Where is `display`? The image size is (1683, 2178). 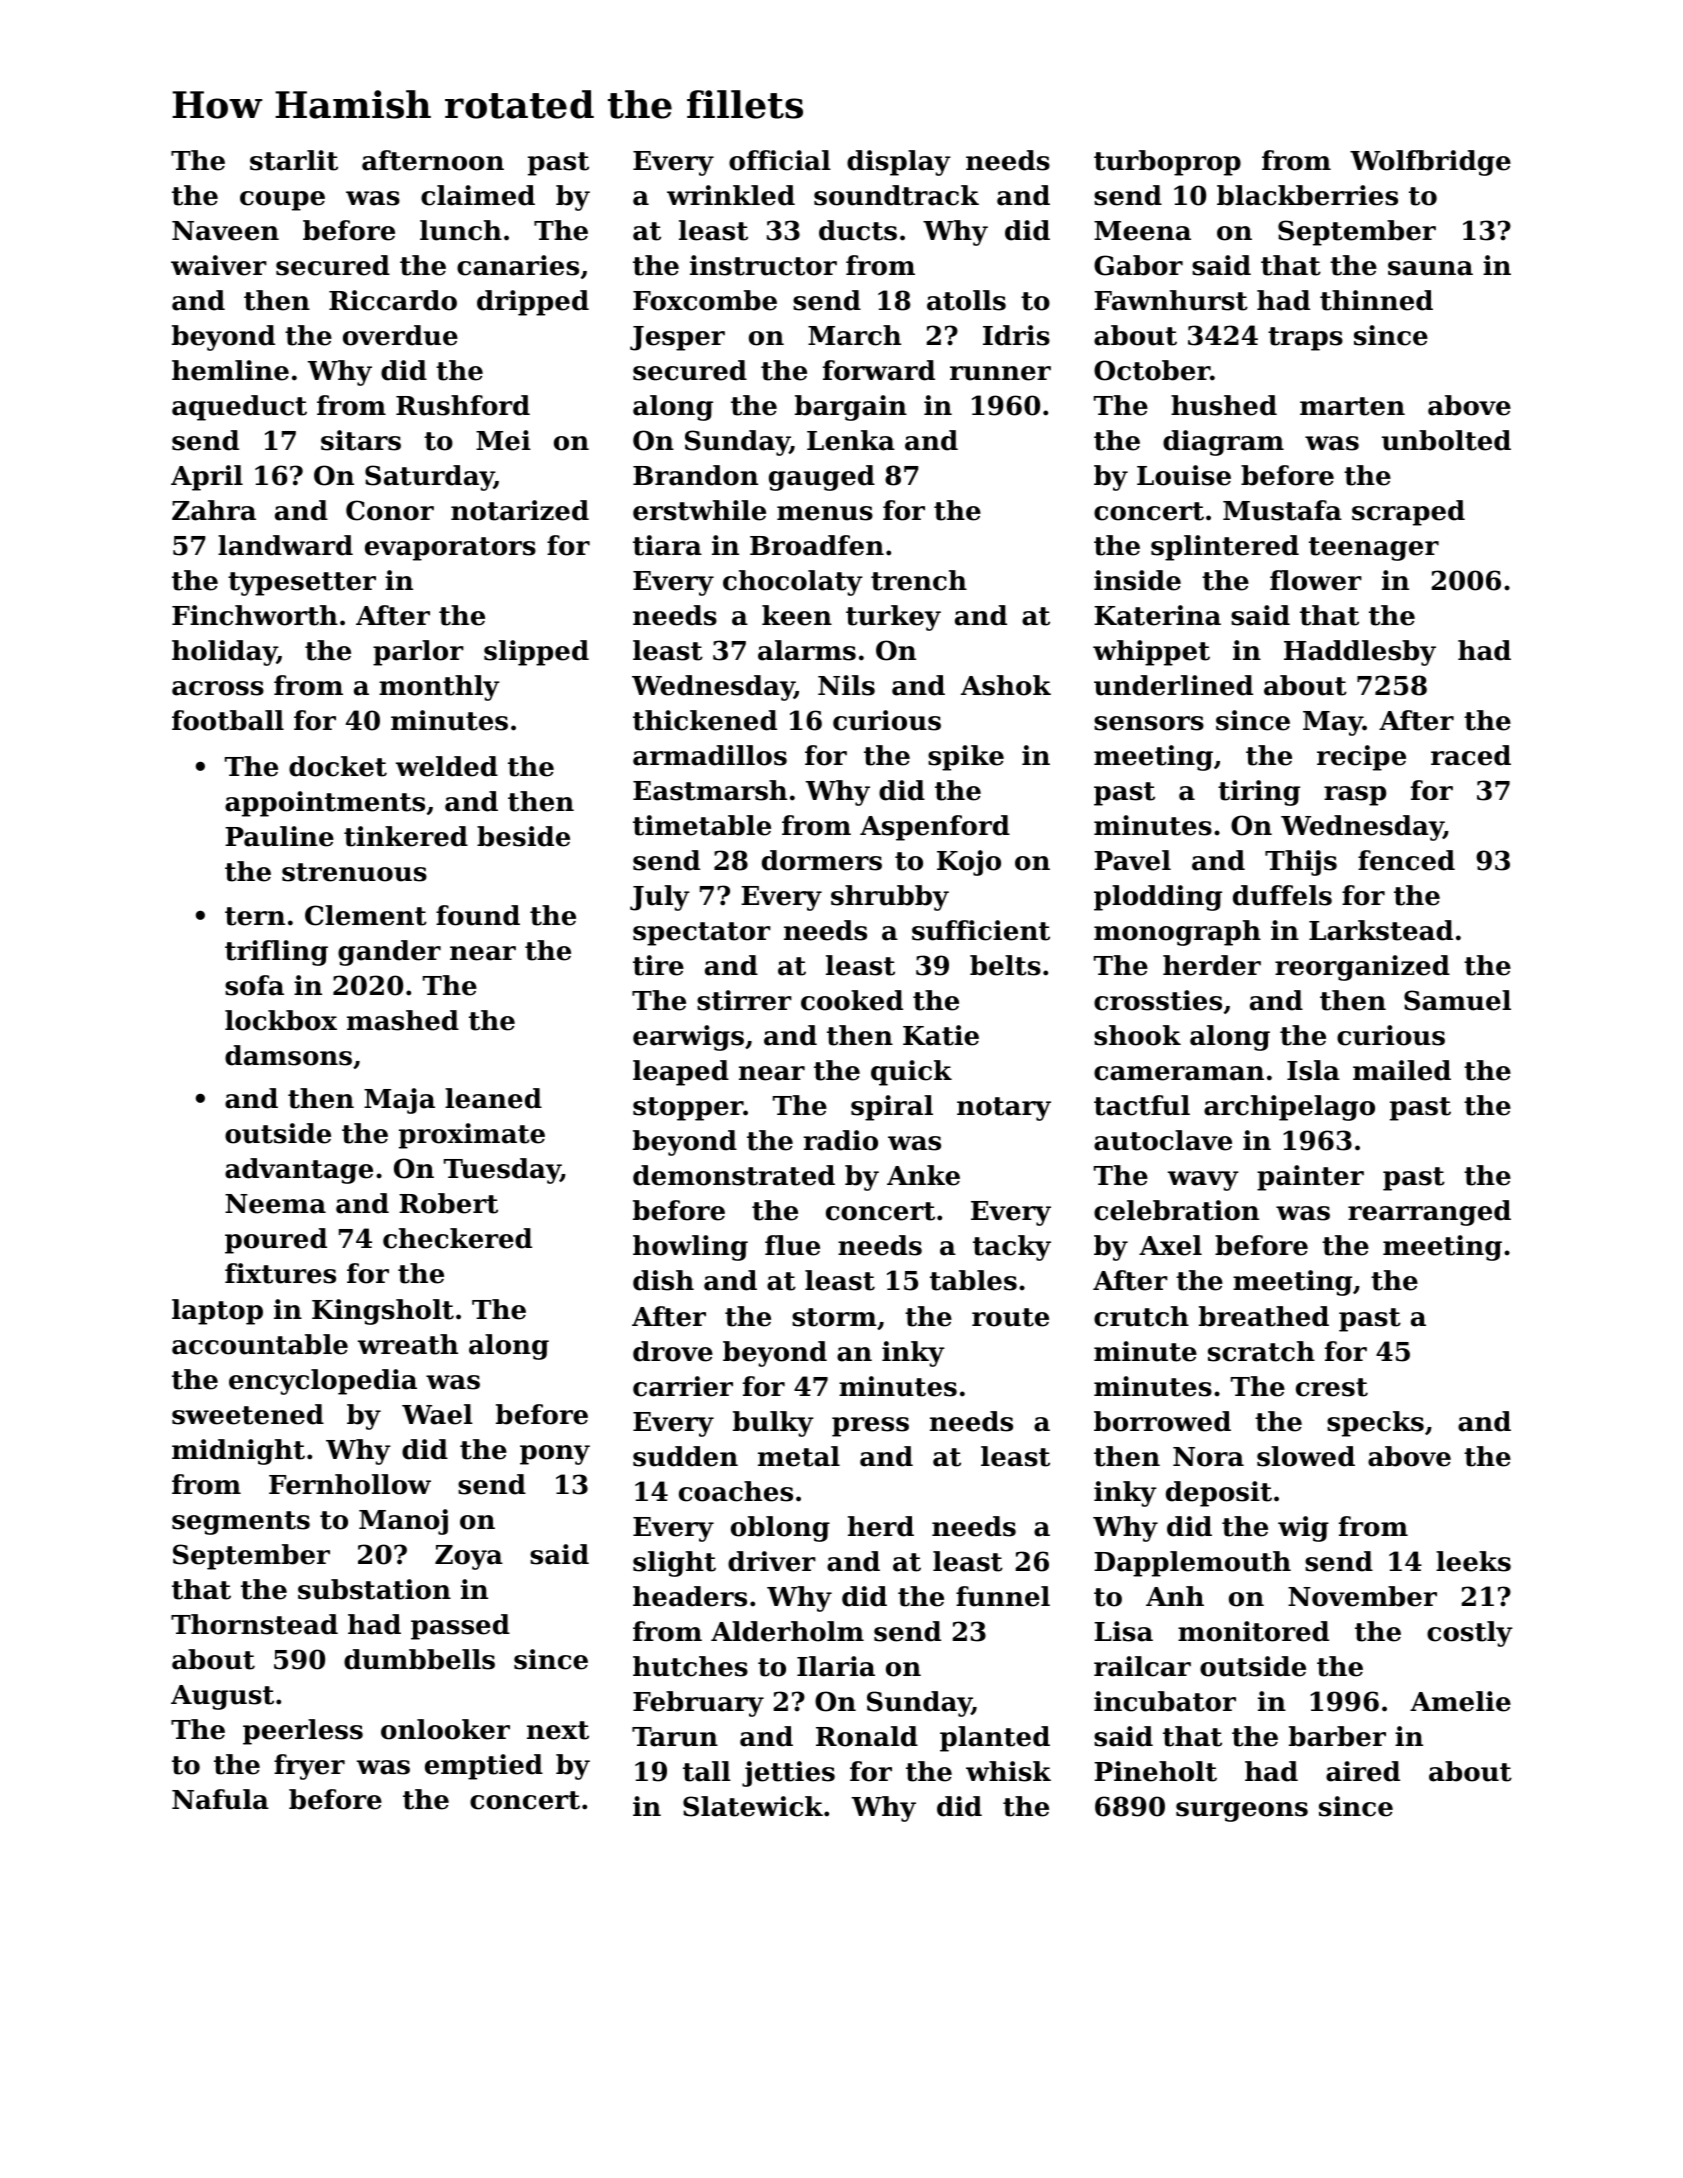 display is located at coordinates (899, 163).
